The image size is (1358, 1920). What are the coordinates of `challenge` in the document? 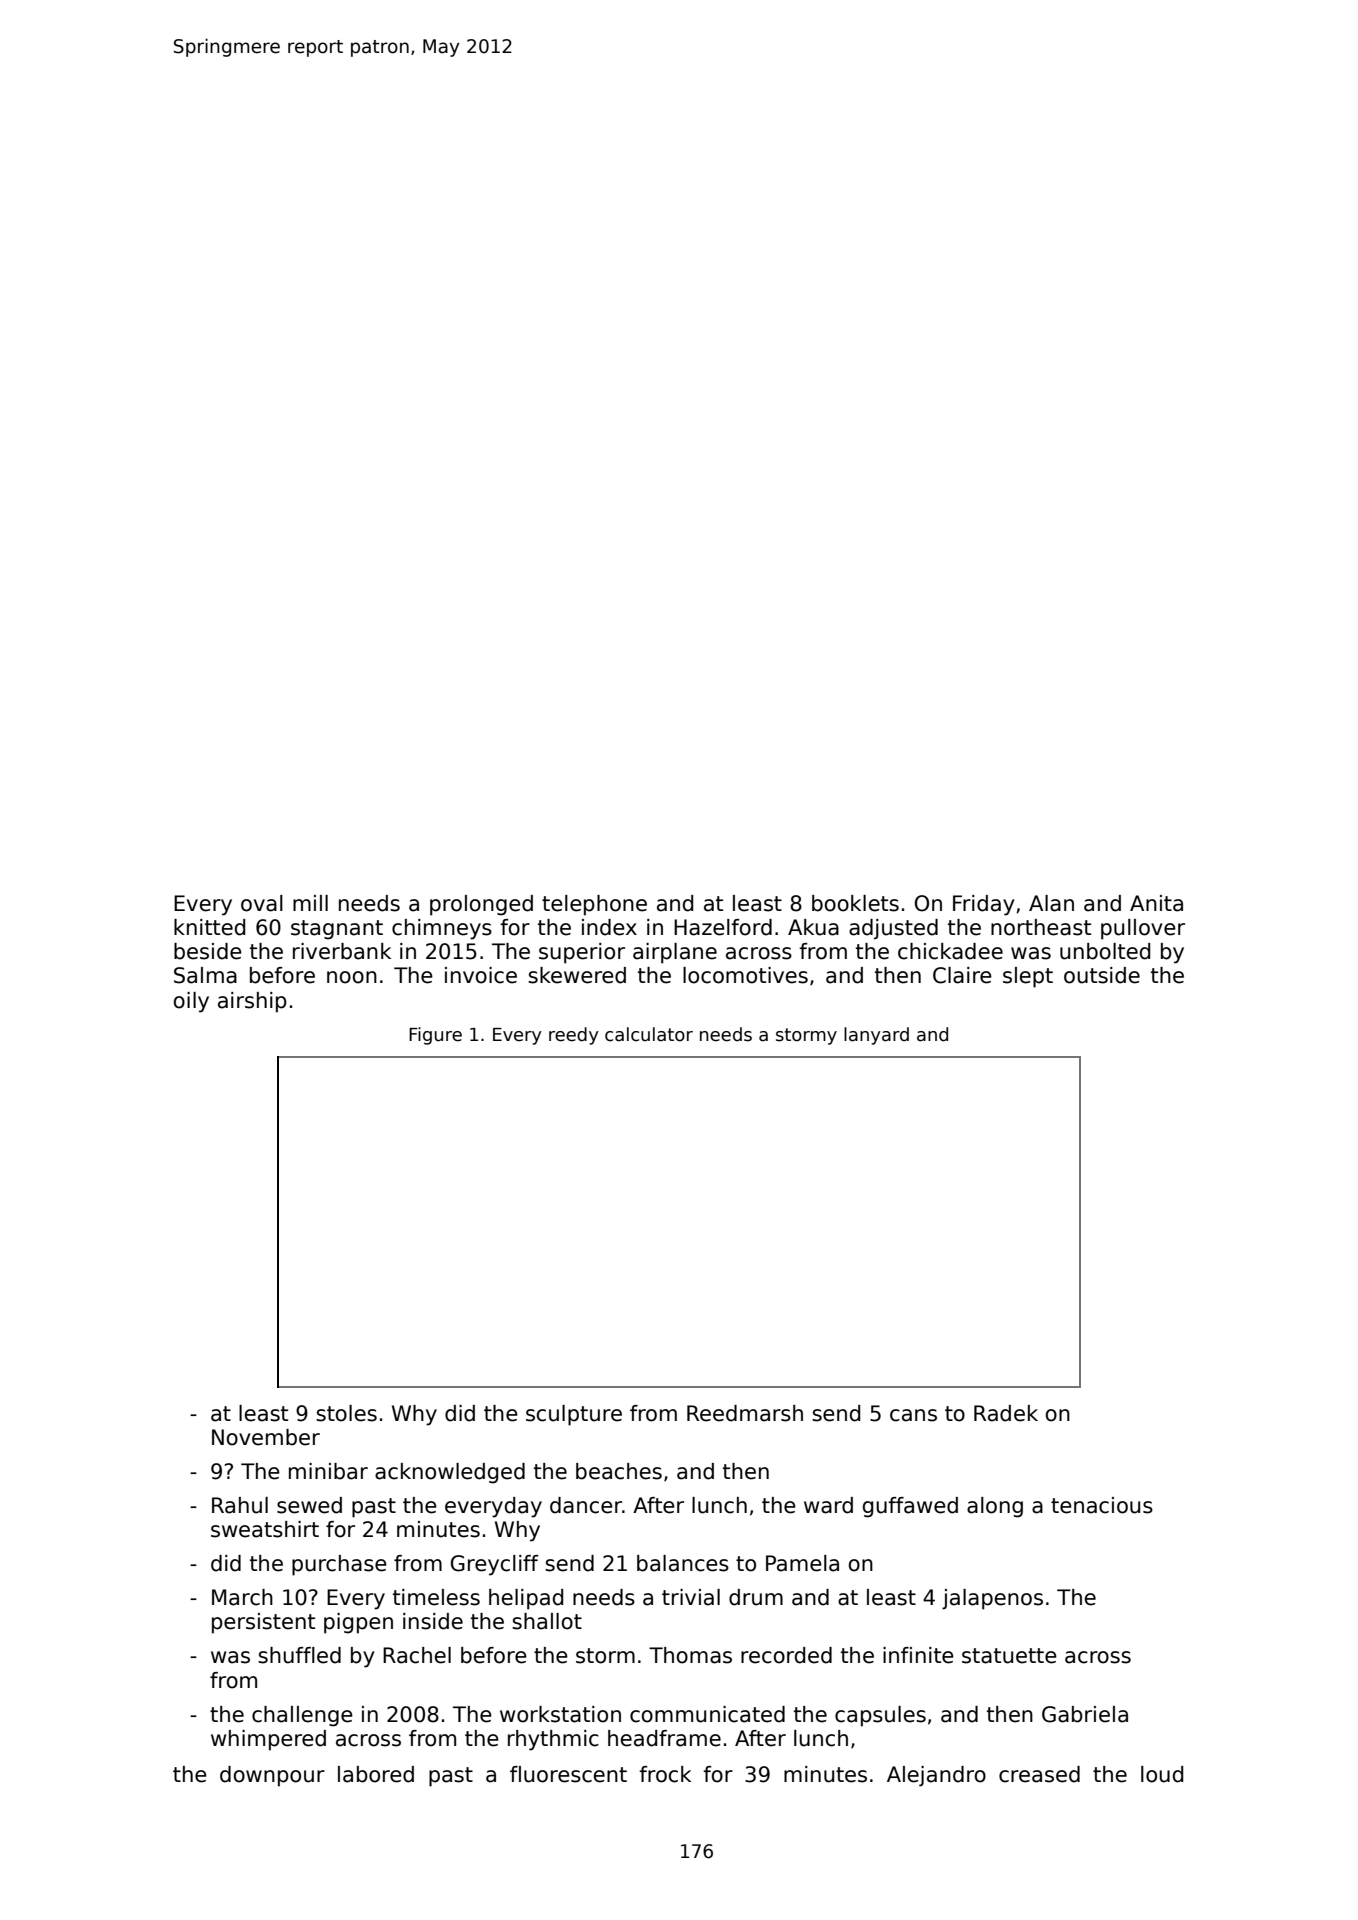 It's located at (302, 1716).
